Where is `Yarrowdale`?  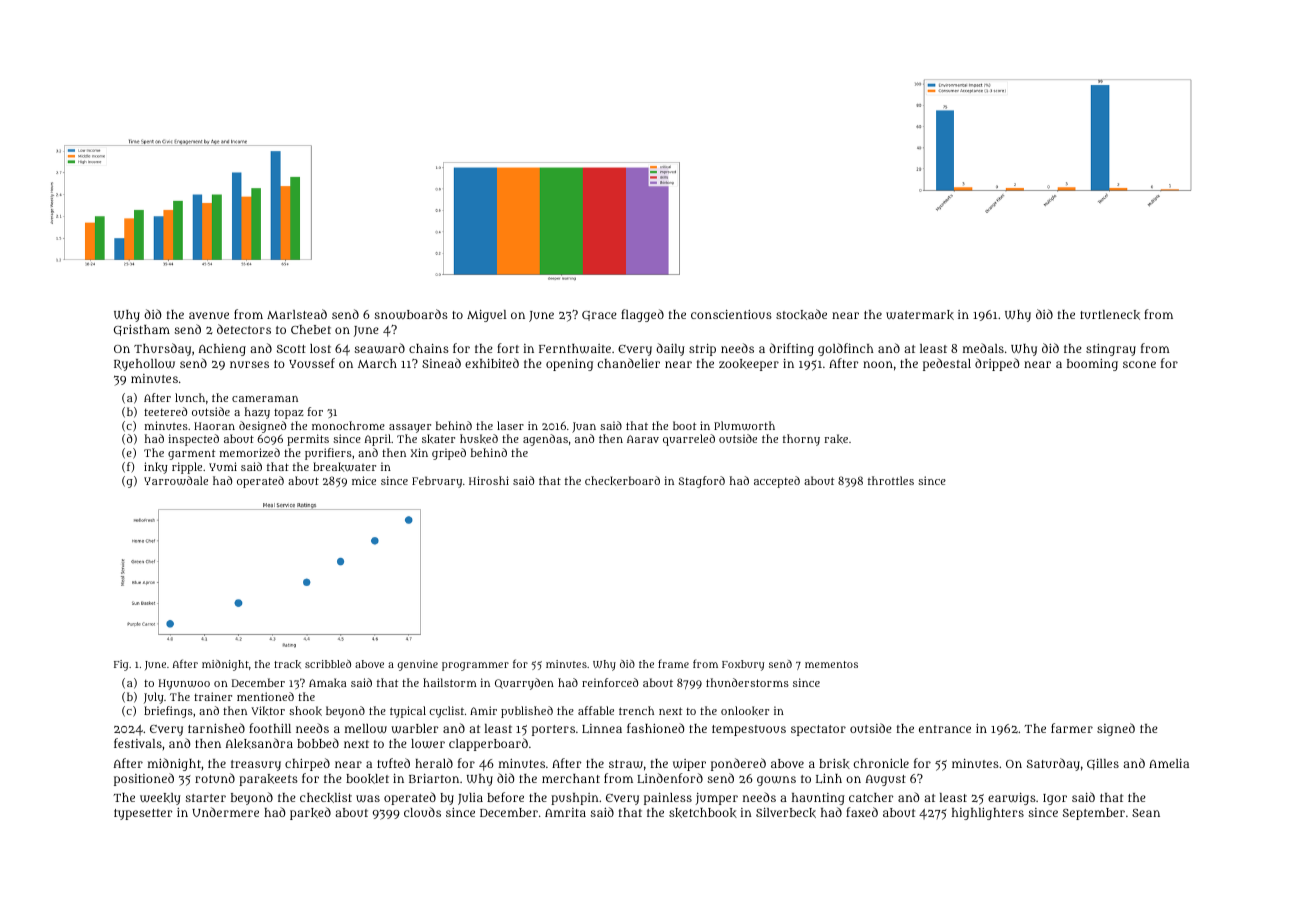
Yarrowdale is located at coordinates (176, 480).
